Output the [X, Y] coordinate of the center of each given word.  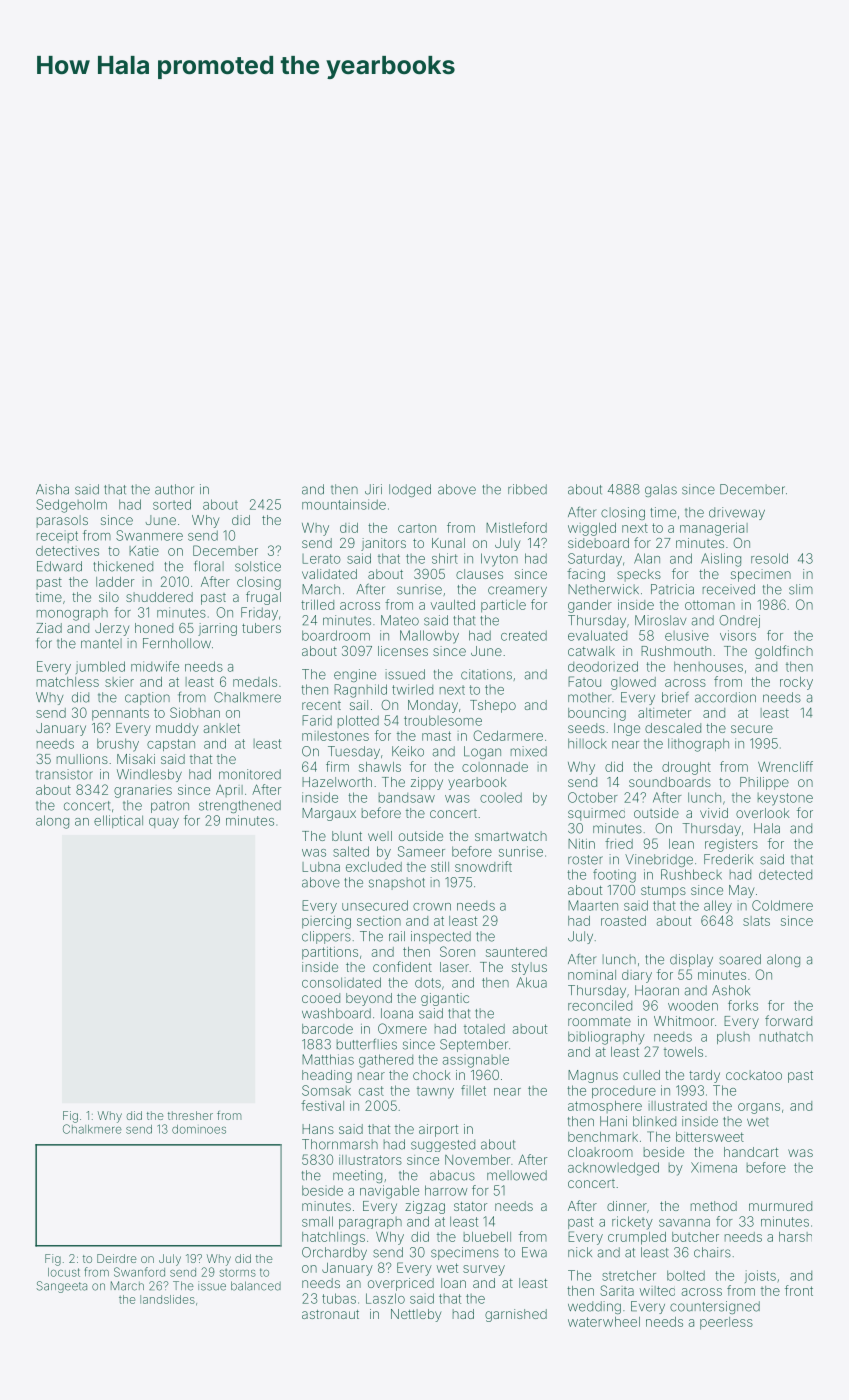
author [174, 489]
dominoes [199, 1129]
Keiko [408, 751]
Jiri [373, 489]
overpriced [401, 1284]
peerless [726, 1323]
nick [580, 1252]
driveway [737, 513]
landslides [167, 1299]
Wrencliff [785, 766]
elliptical [118, 821]
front [799, 1290]
